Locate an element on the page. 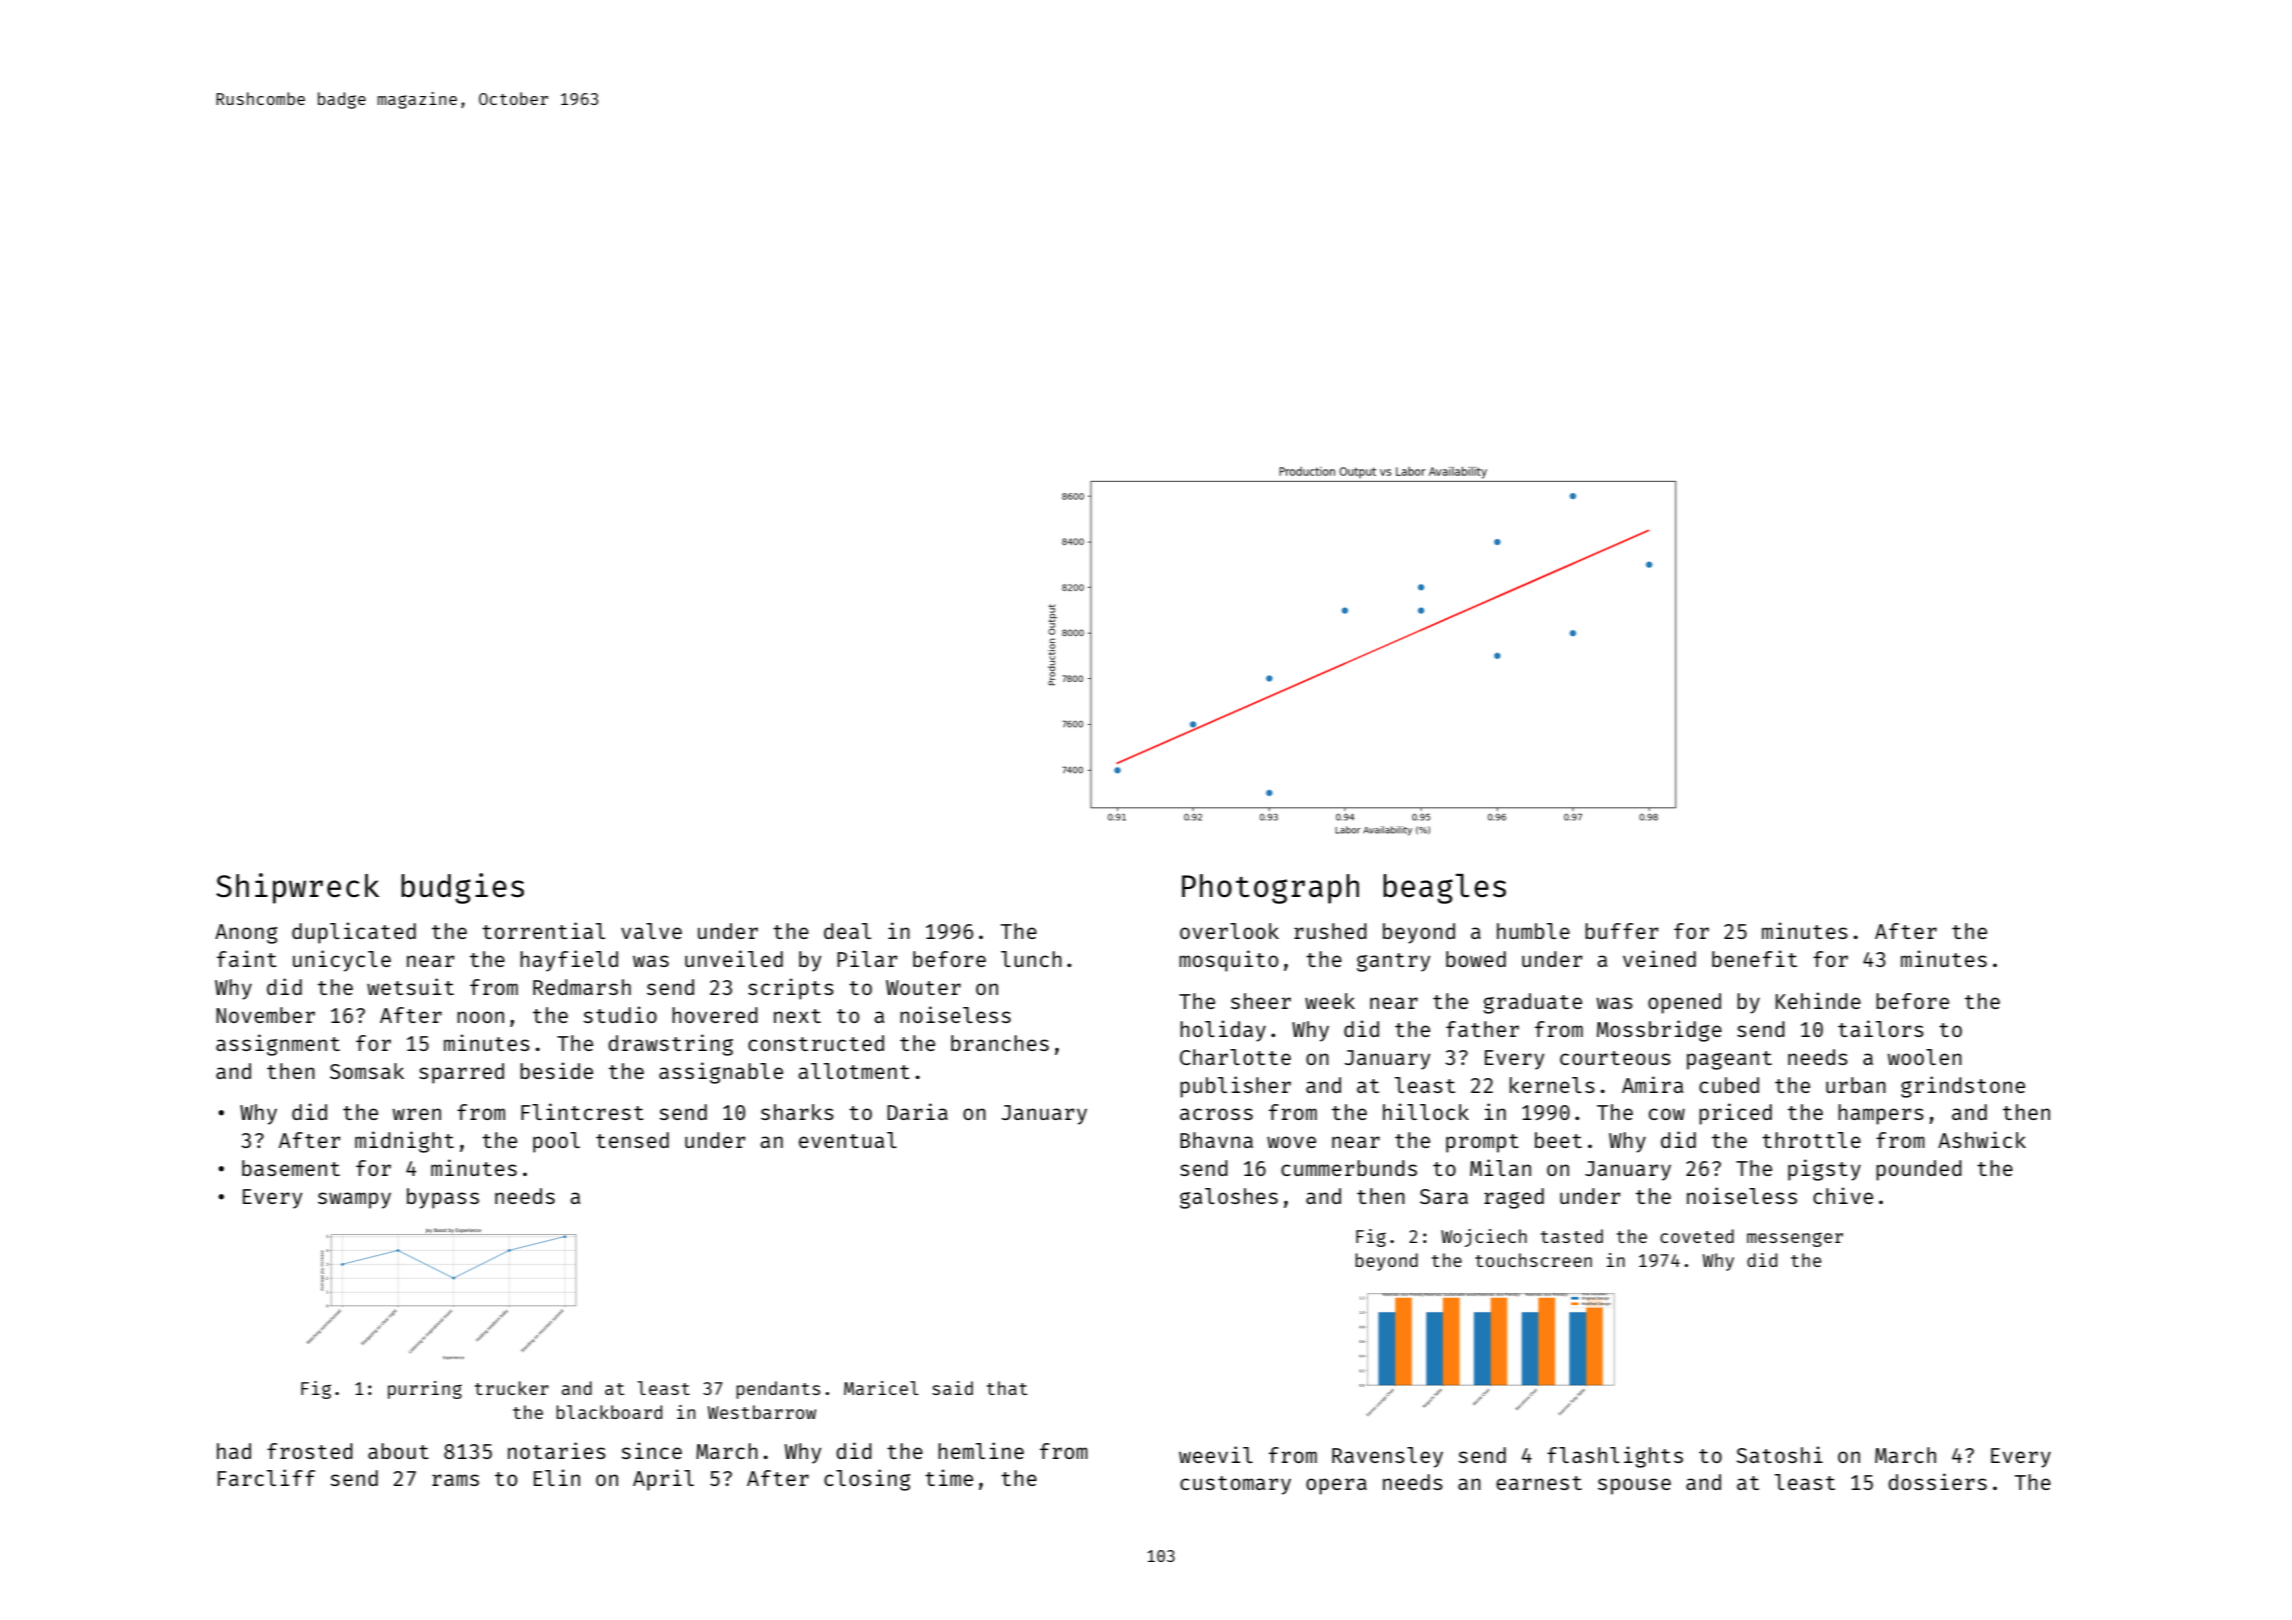 Image resolution: width=2292 pixels, height=1620 pixels. deal is located at coordinates (847, 931).
